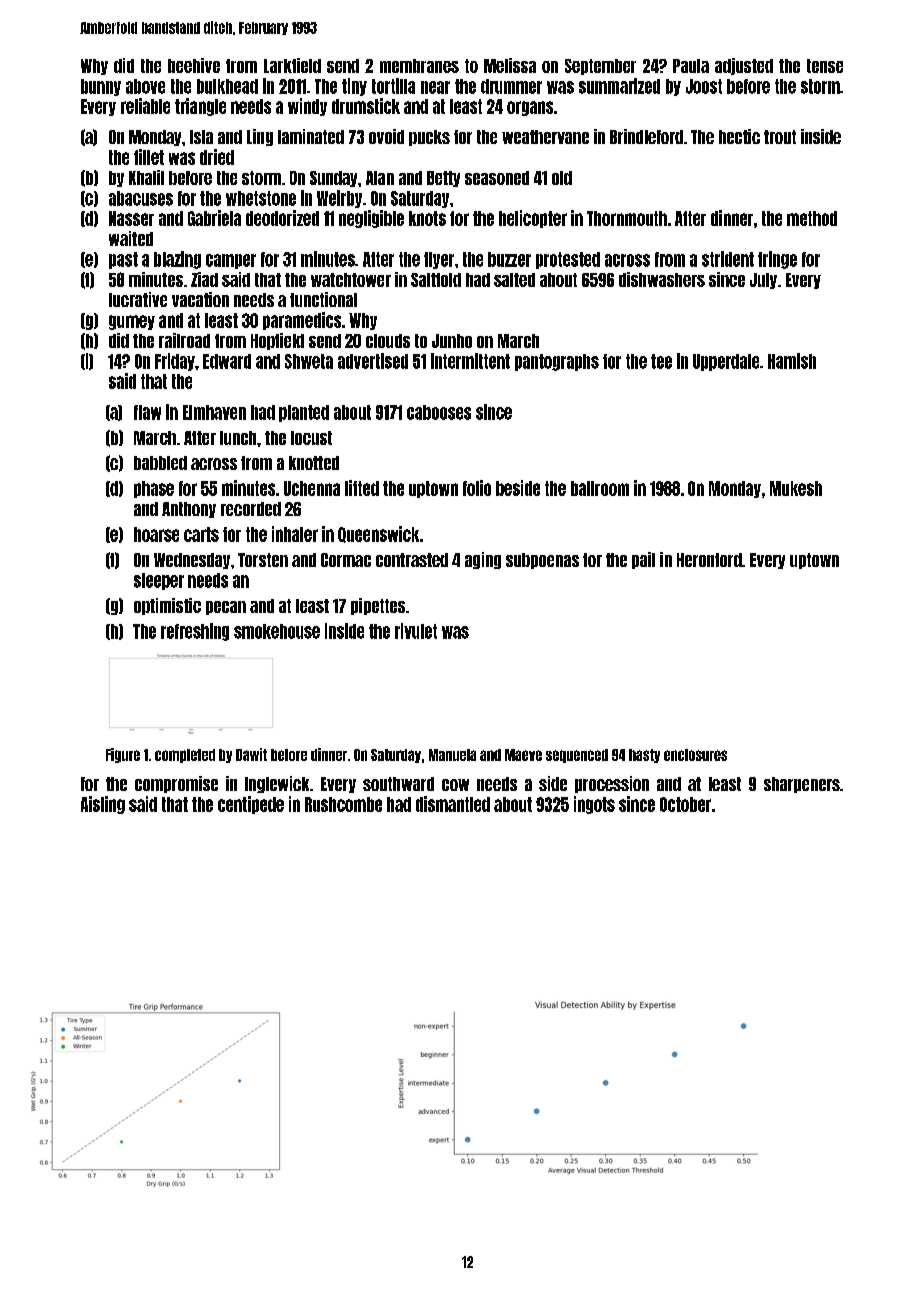 This page has height=1308, width=924. I want to click on method, so click(812, 218).
